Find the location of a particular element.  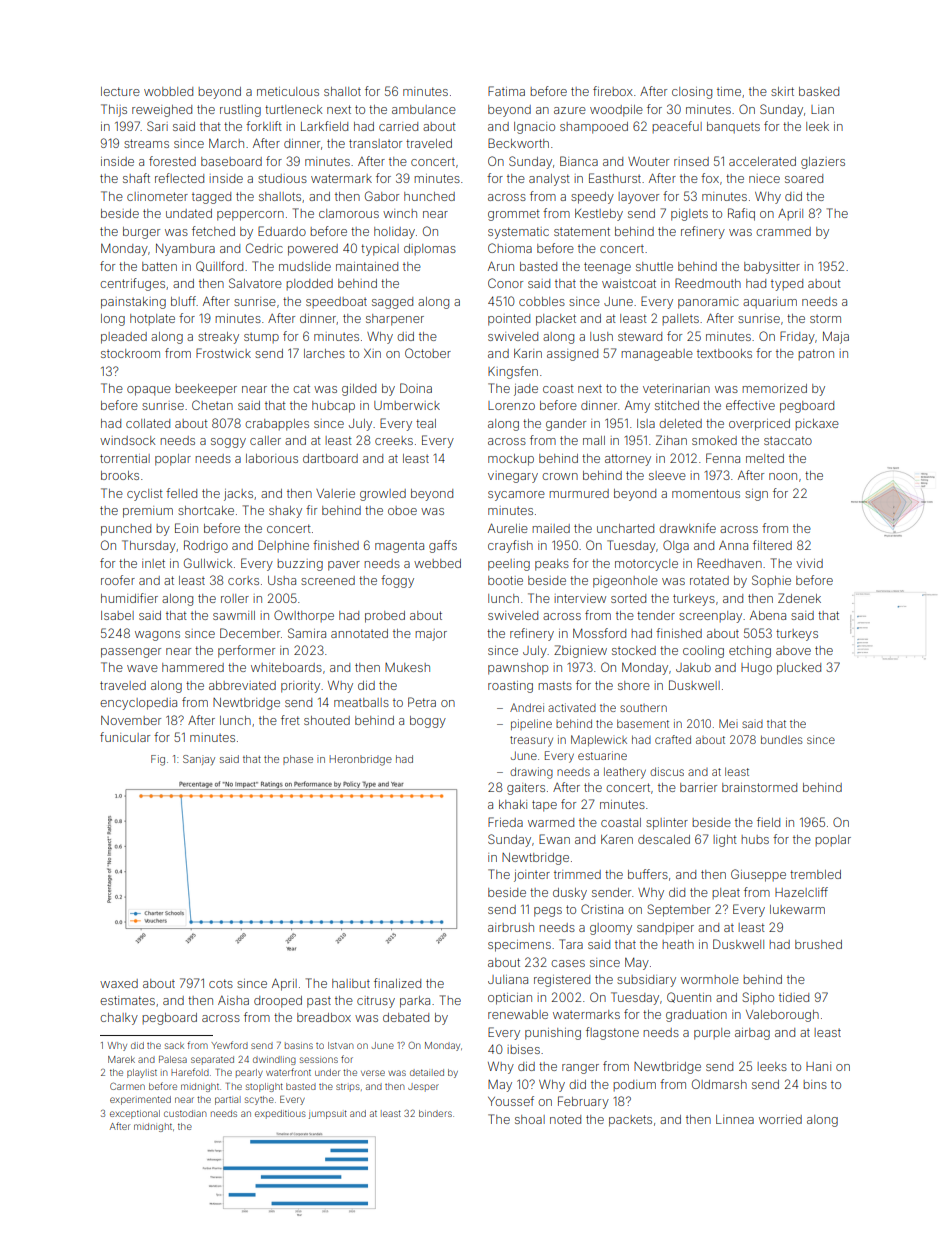

Mei is located at coordinates (728, 723).
